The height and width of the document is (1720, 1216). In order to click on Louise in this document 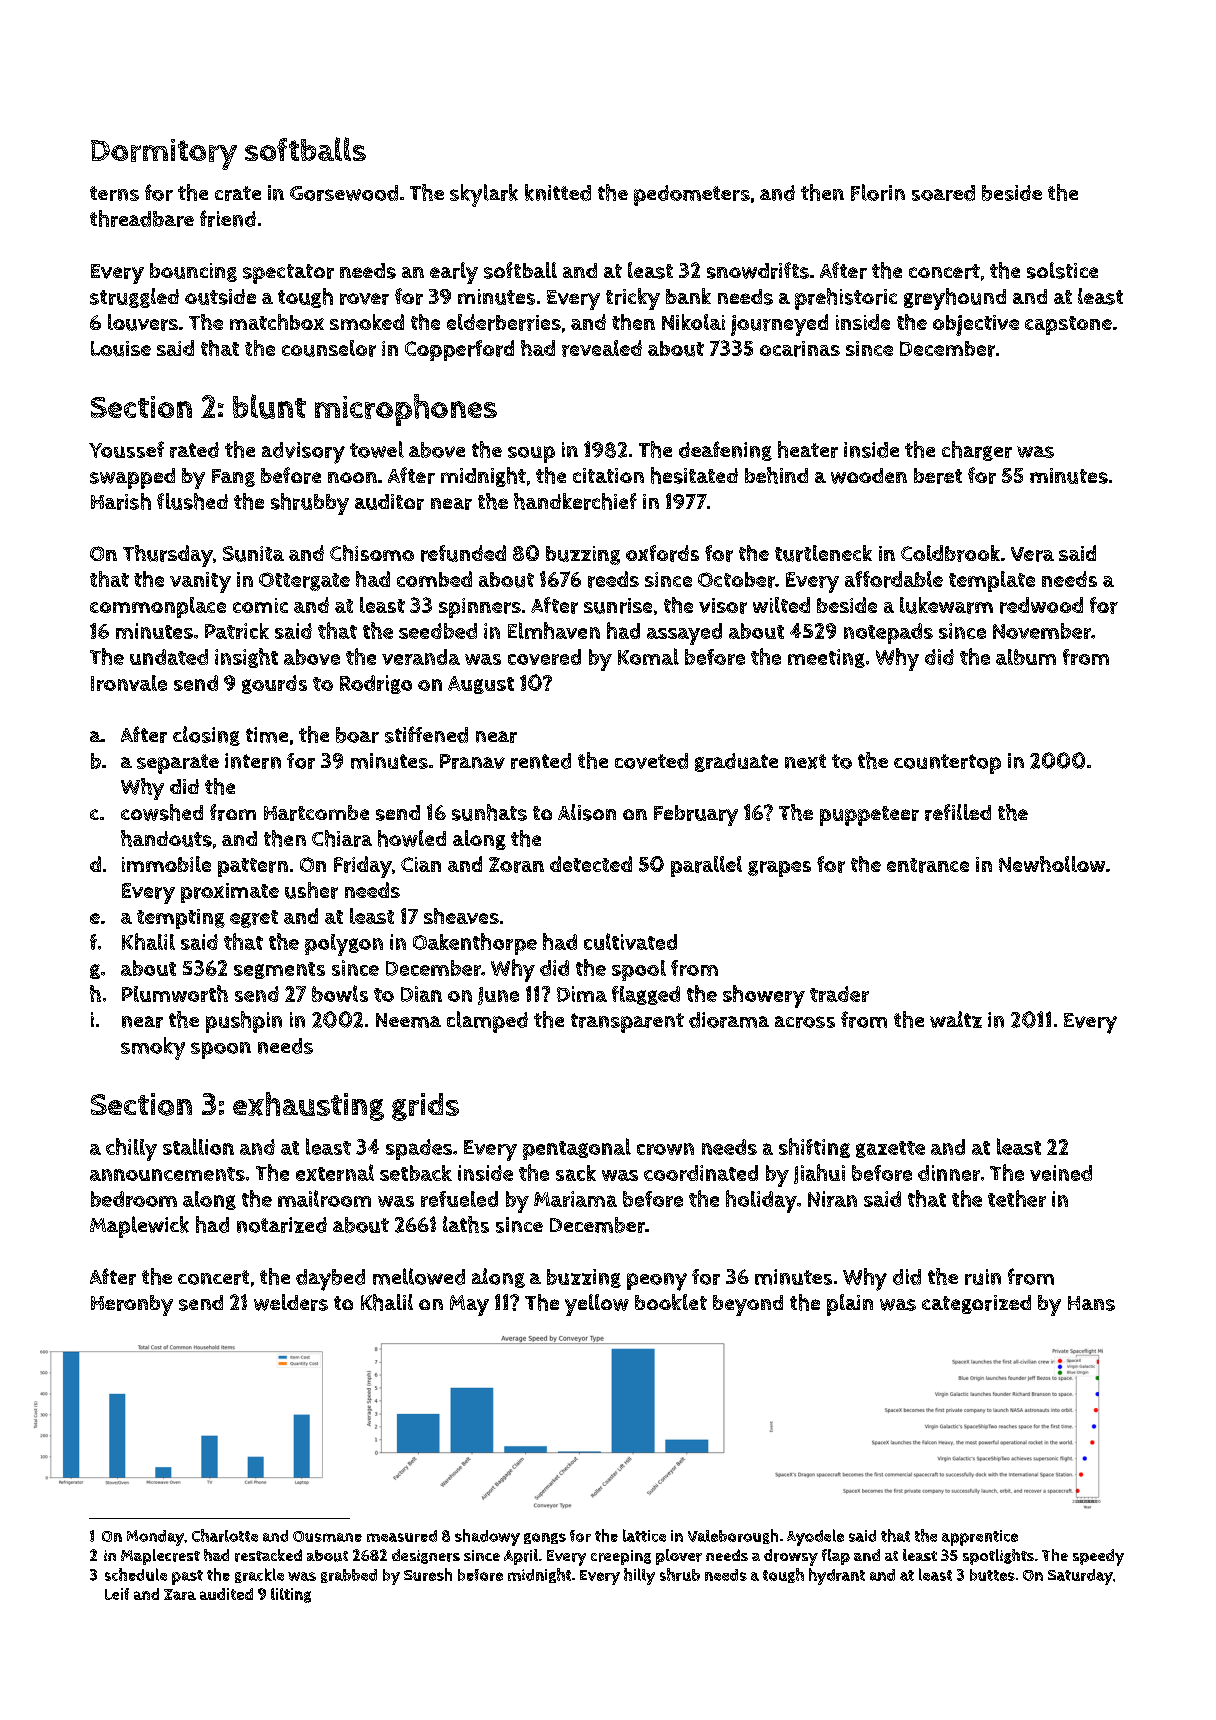, I will do `click(121, 349)`.
